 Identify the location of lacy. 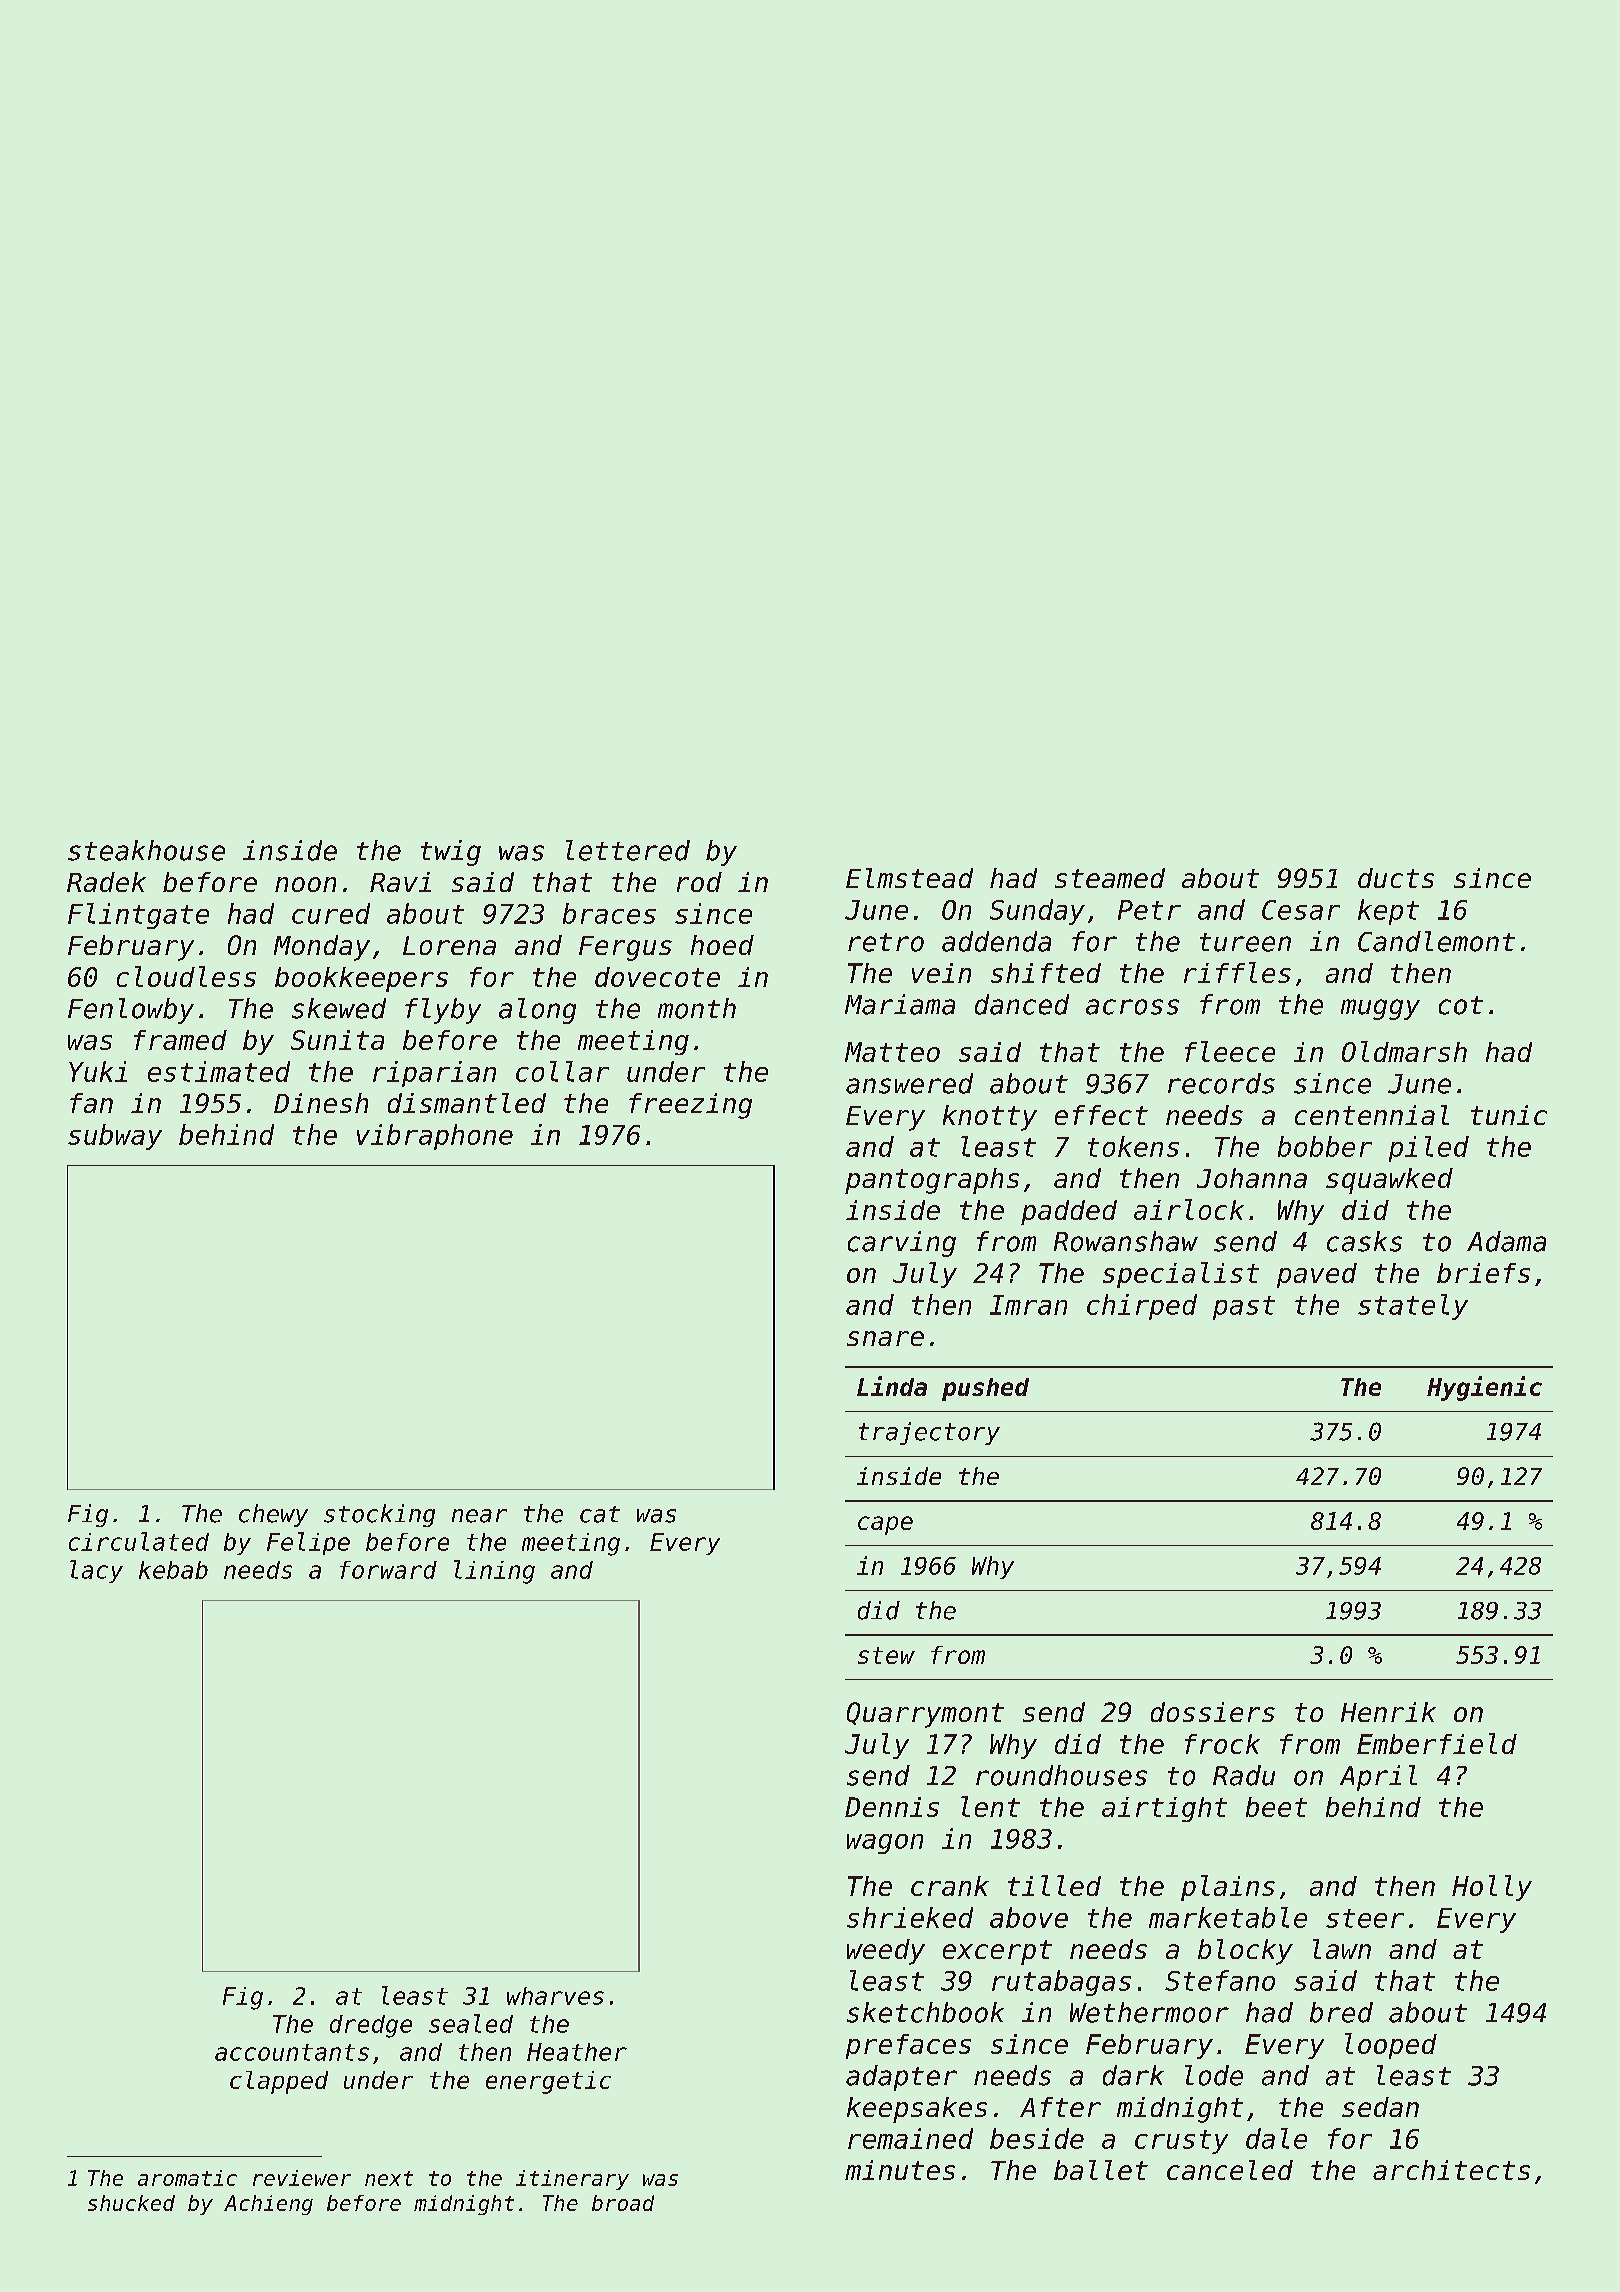
(96, 1571).
